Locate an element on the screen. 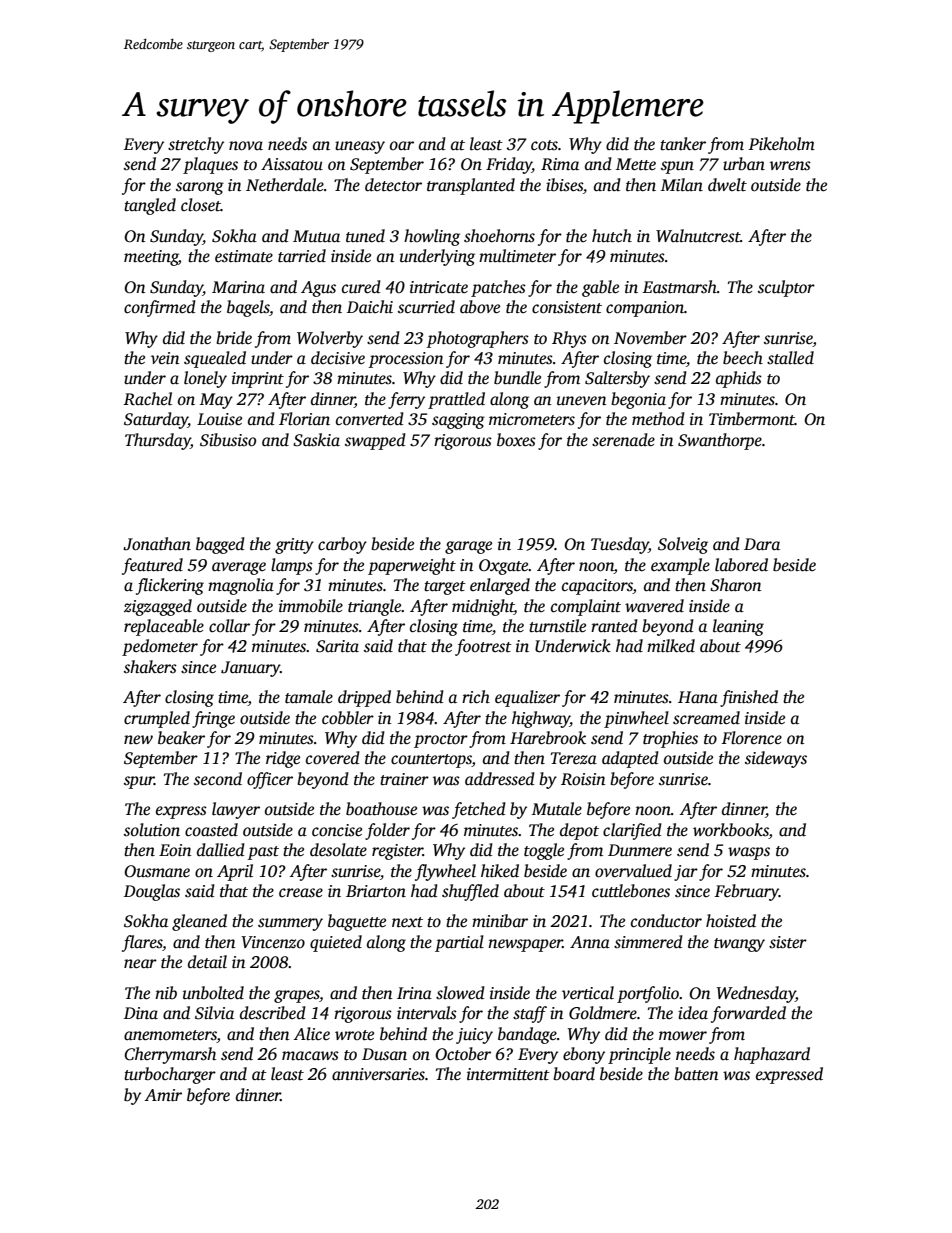  Mutua is located at coordinates (316, 236).
